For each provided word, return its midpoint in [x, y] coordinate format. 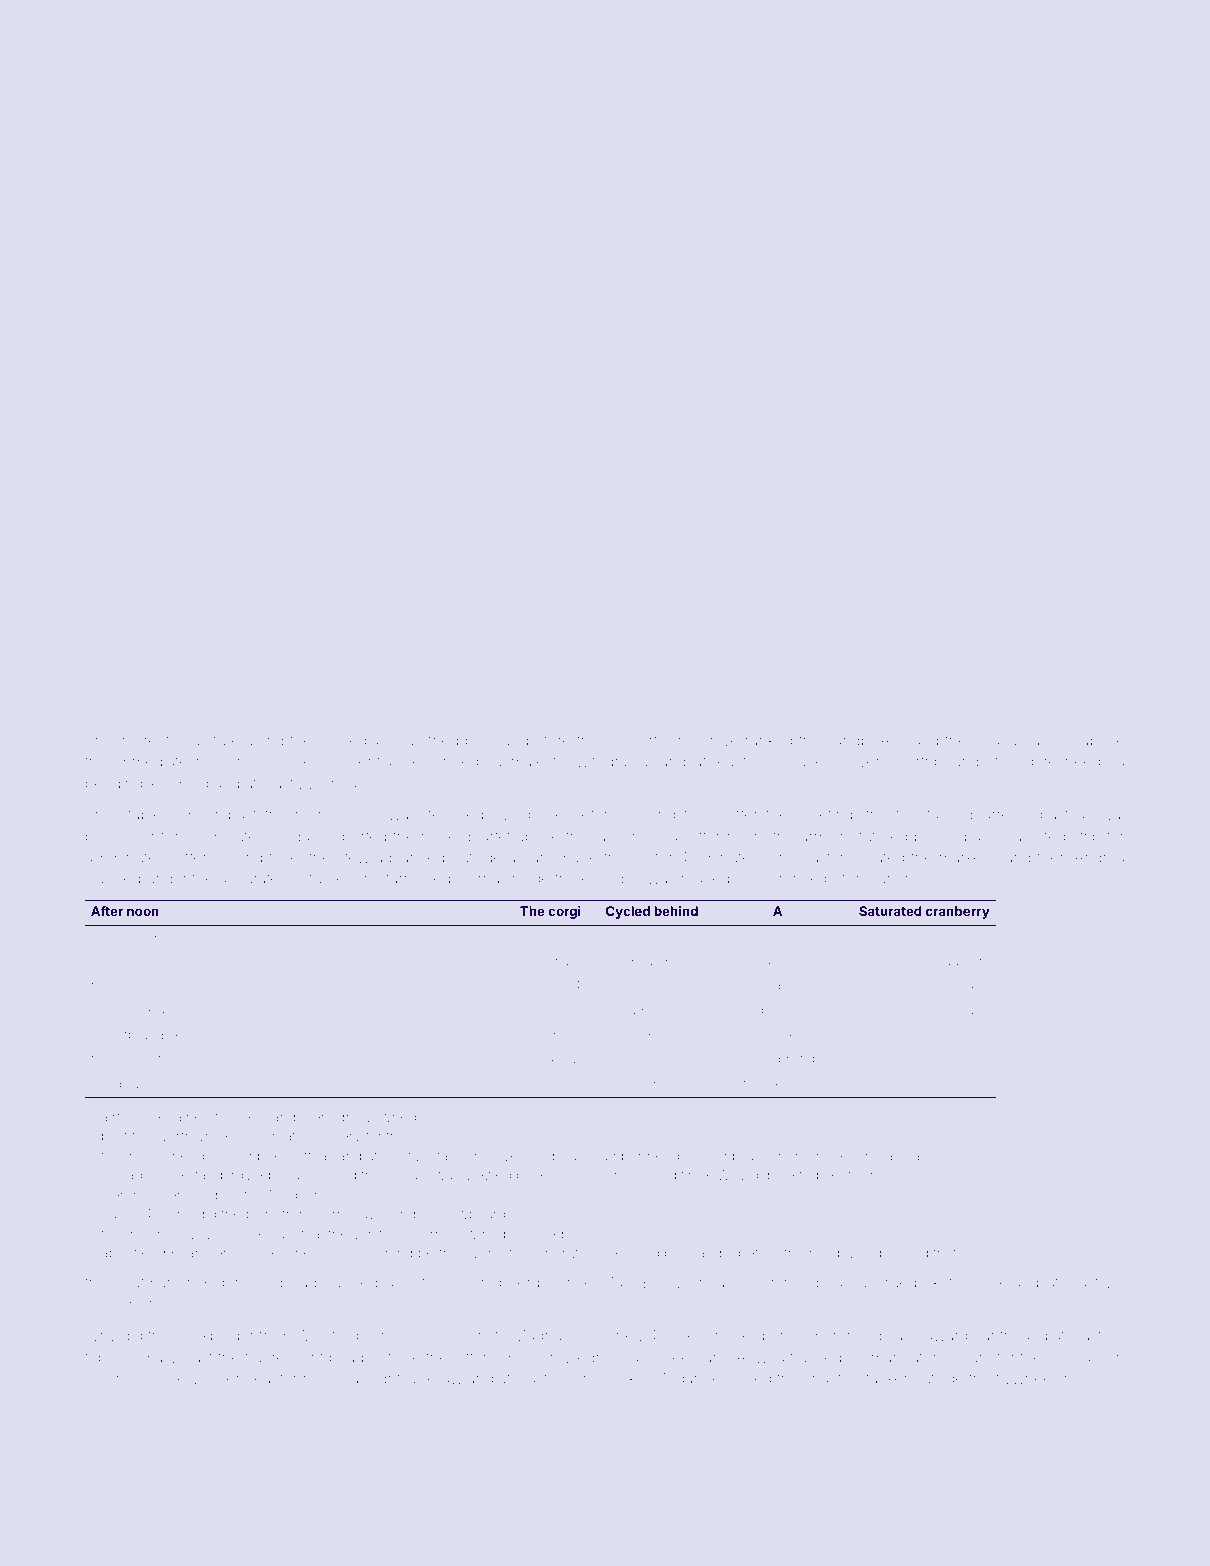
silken [224, 1378]
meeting [825, 816]
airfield [122, 1116]
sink [142, 1009]
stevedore [1022, 761]
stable [141, 814]
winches [764, 1084]
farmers [461, 1155]
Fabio [881, 1252]
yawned [390, 1118]
